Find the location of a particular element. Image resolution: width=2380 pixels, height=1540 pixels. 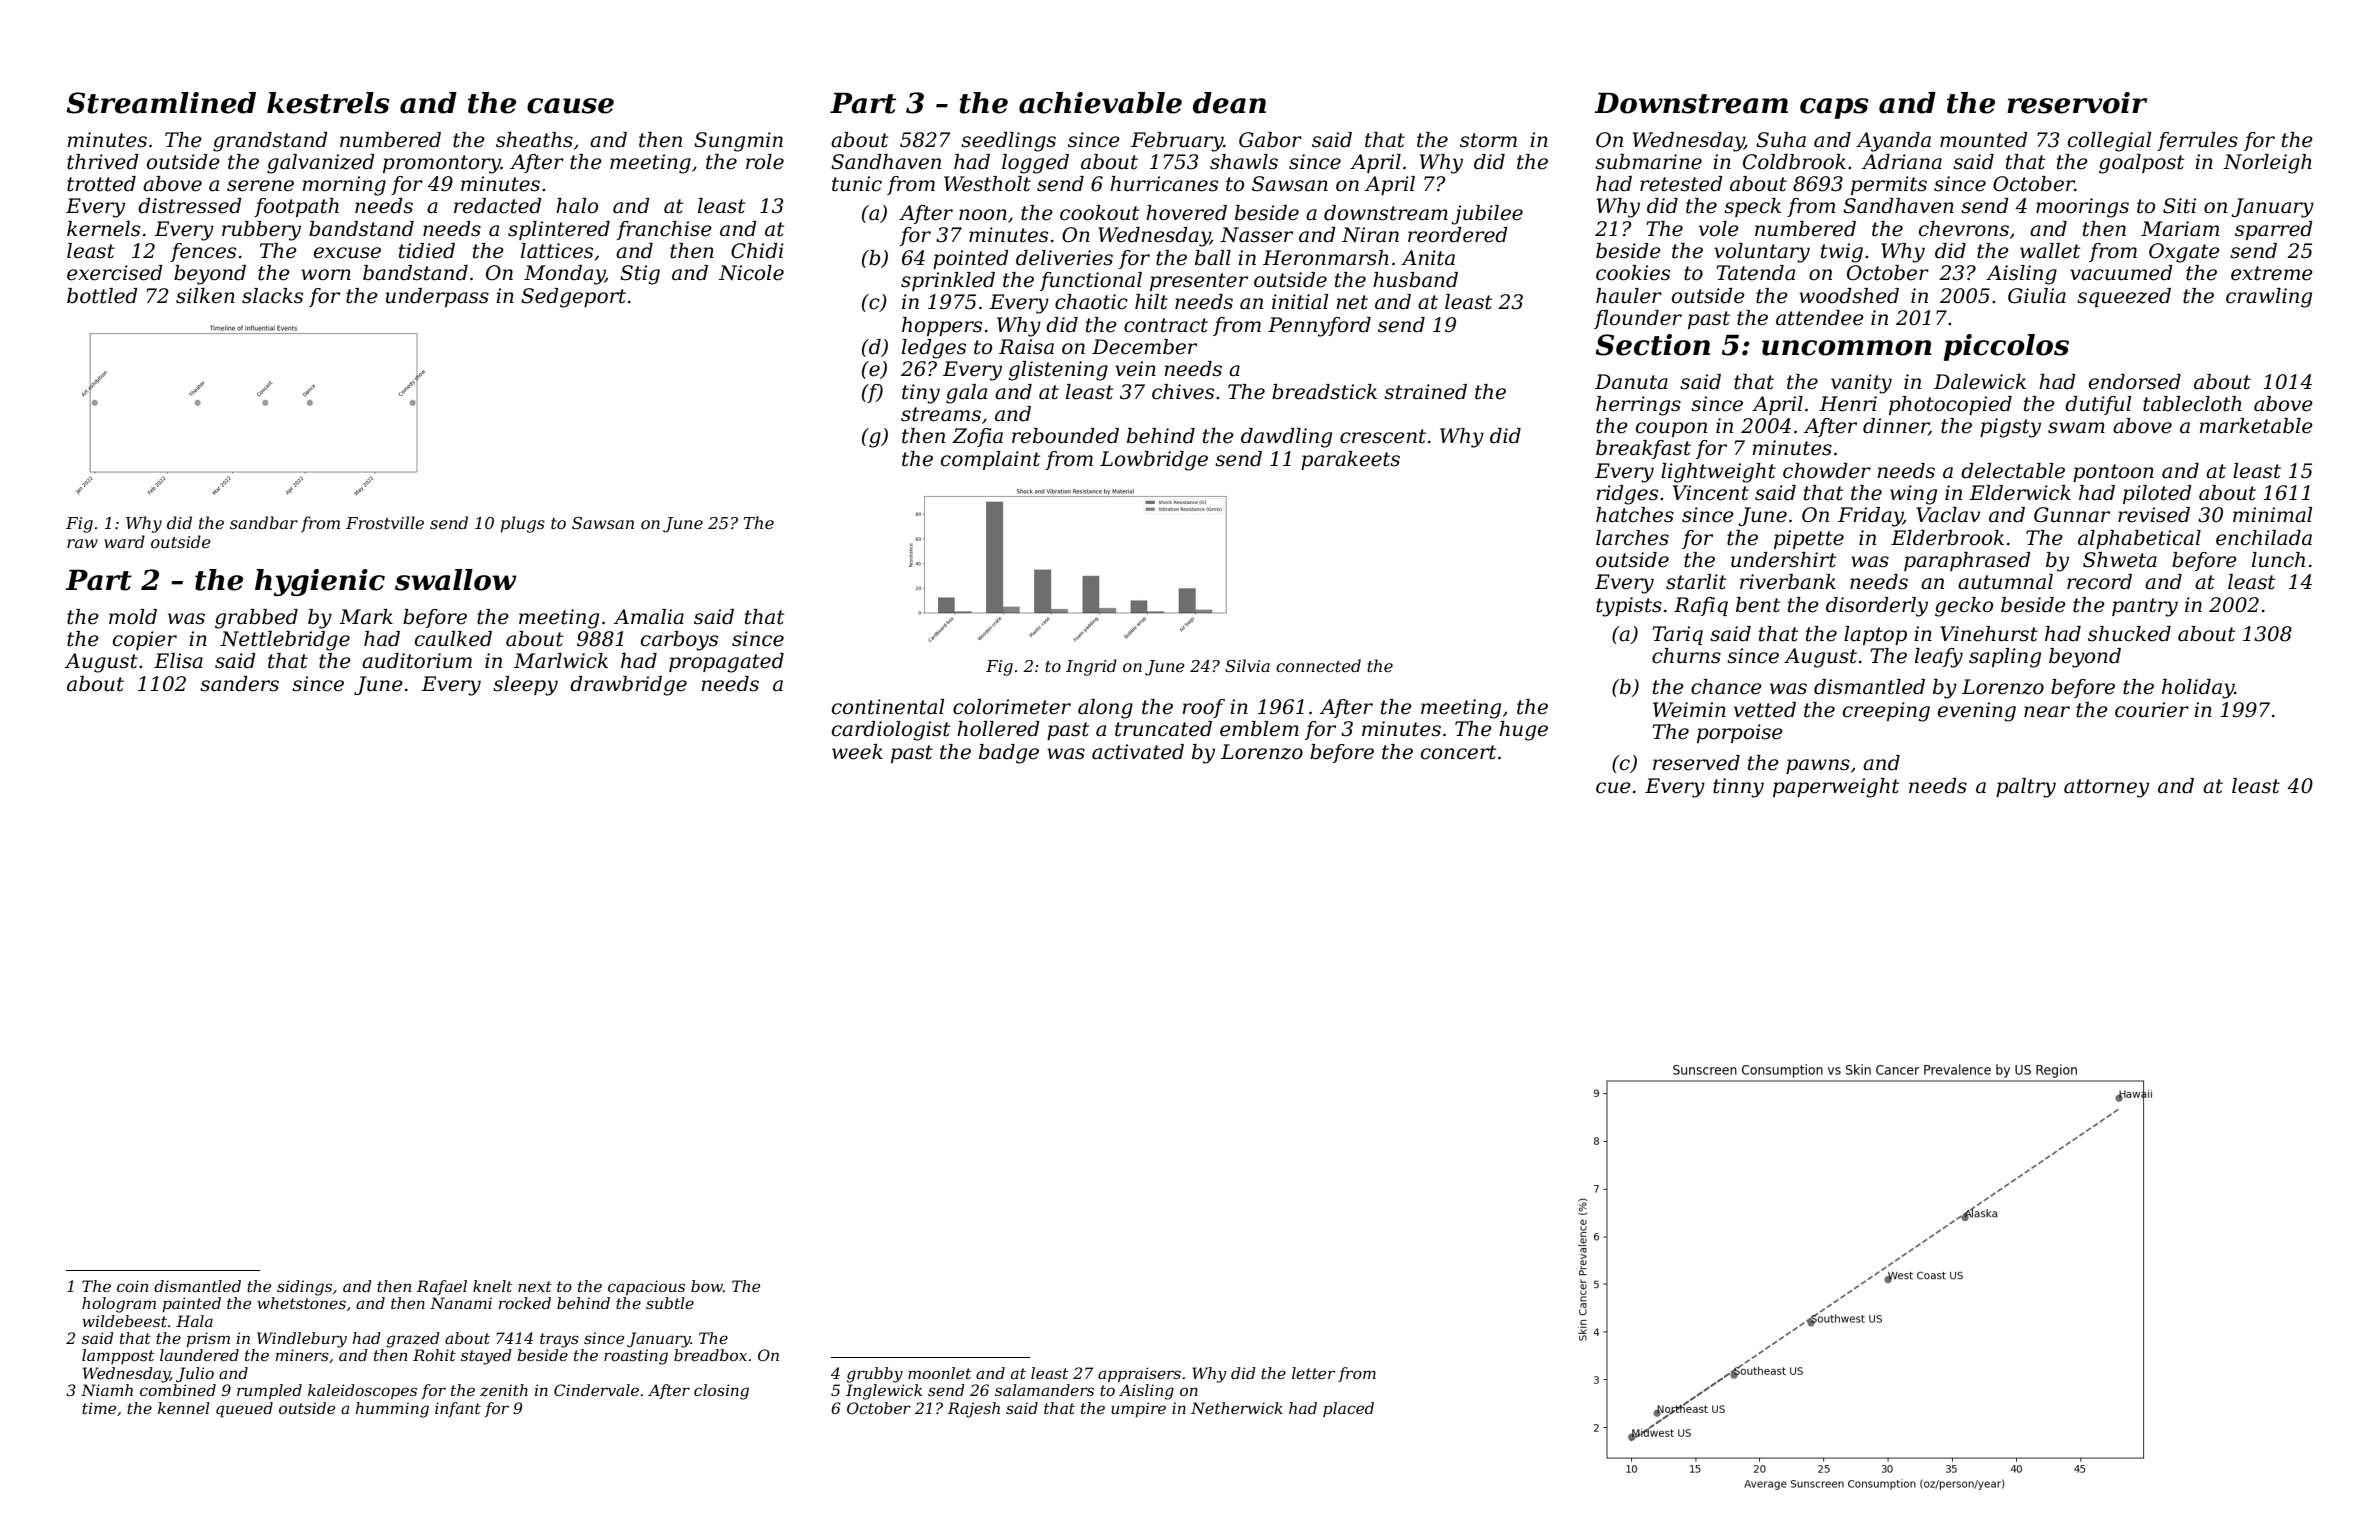

wildebeest is located at coordinates (124, 1321).
